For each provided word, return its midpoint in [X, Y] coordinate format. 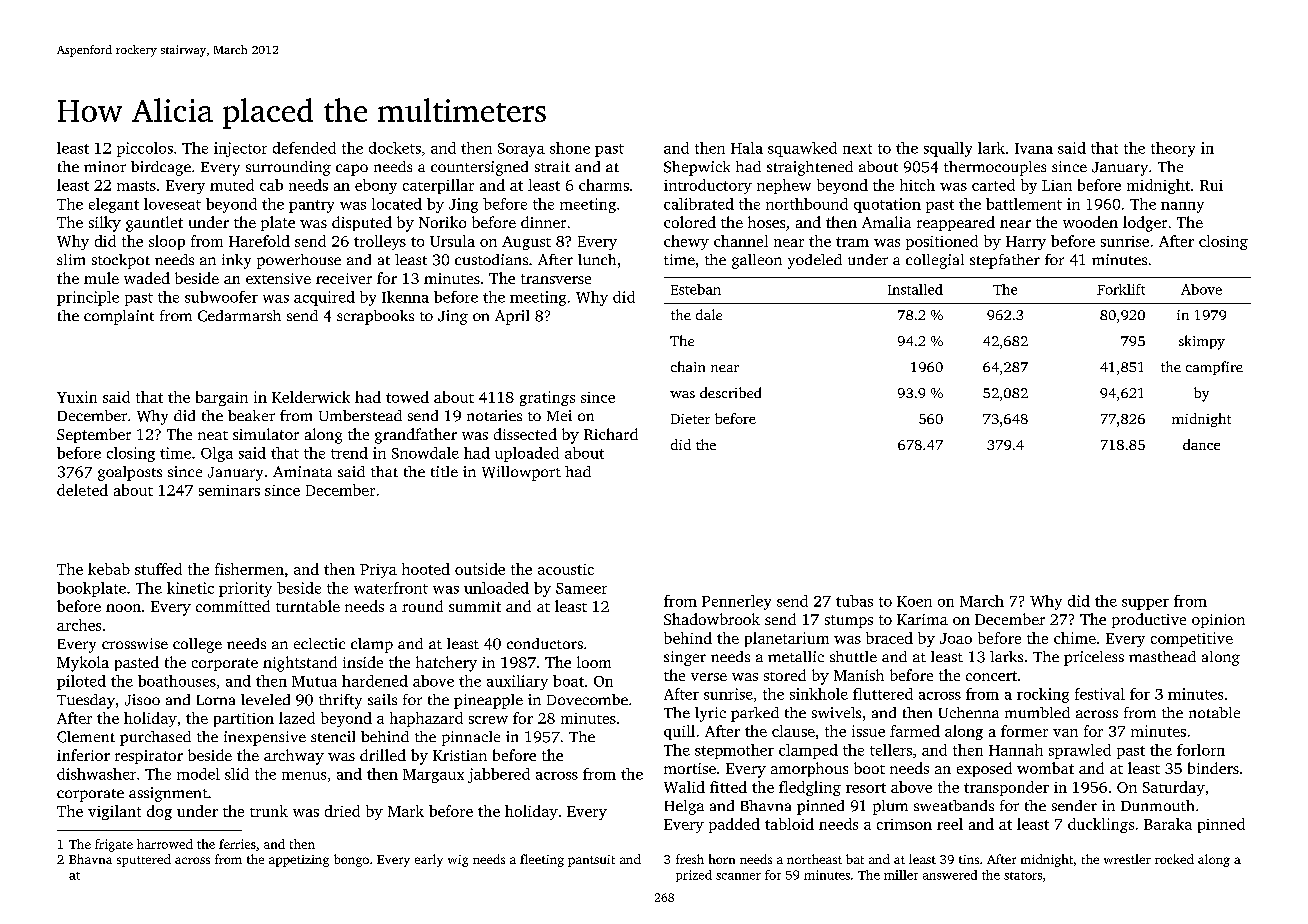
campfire [1214, 368]
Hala [747, 148]
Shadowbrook [712, 619]
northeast [814, 859]
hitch [917, 185]
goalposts [130, 473]
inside [363, 662]
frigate [114, 845]
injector [240, 149]
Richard [611, 434]
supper [1145, 604]
